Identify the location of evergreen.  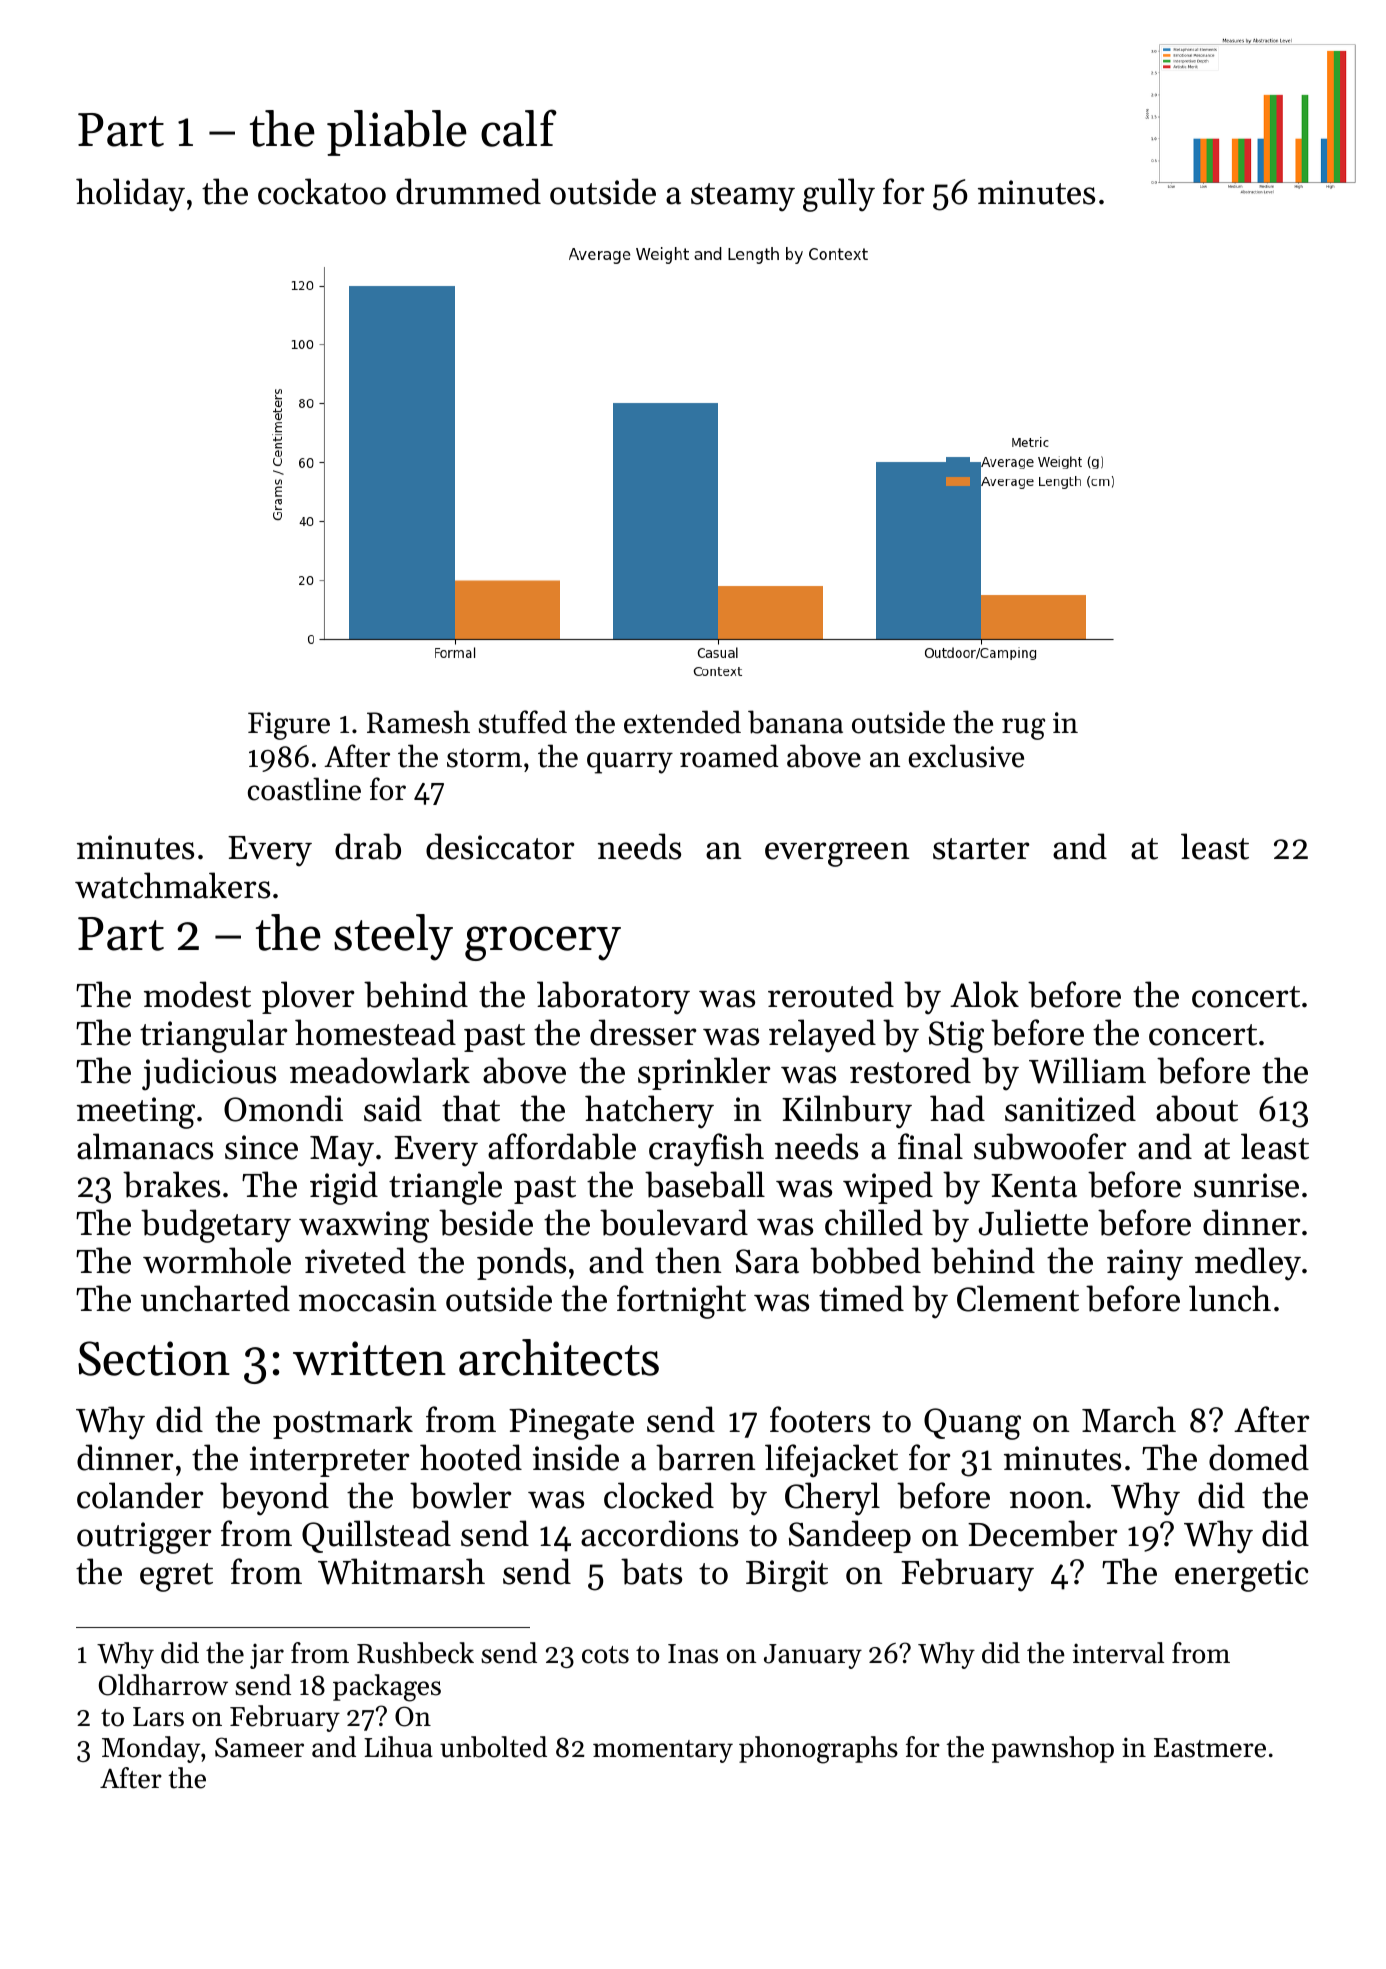
(837, 854).
